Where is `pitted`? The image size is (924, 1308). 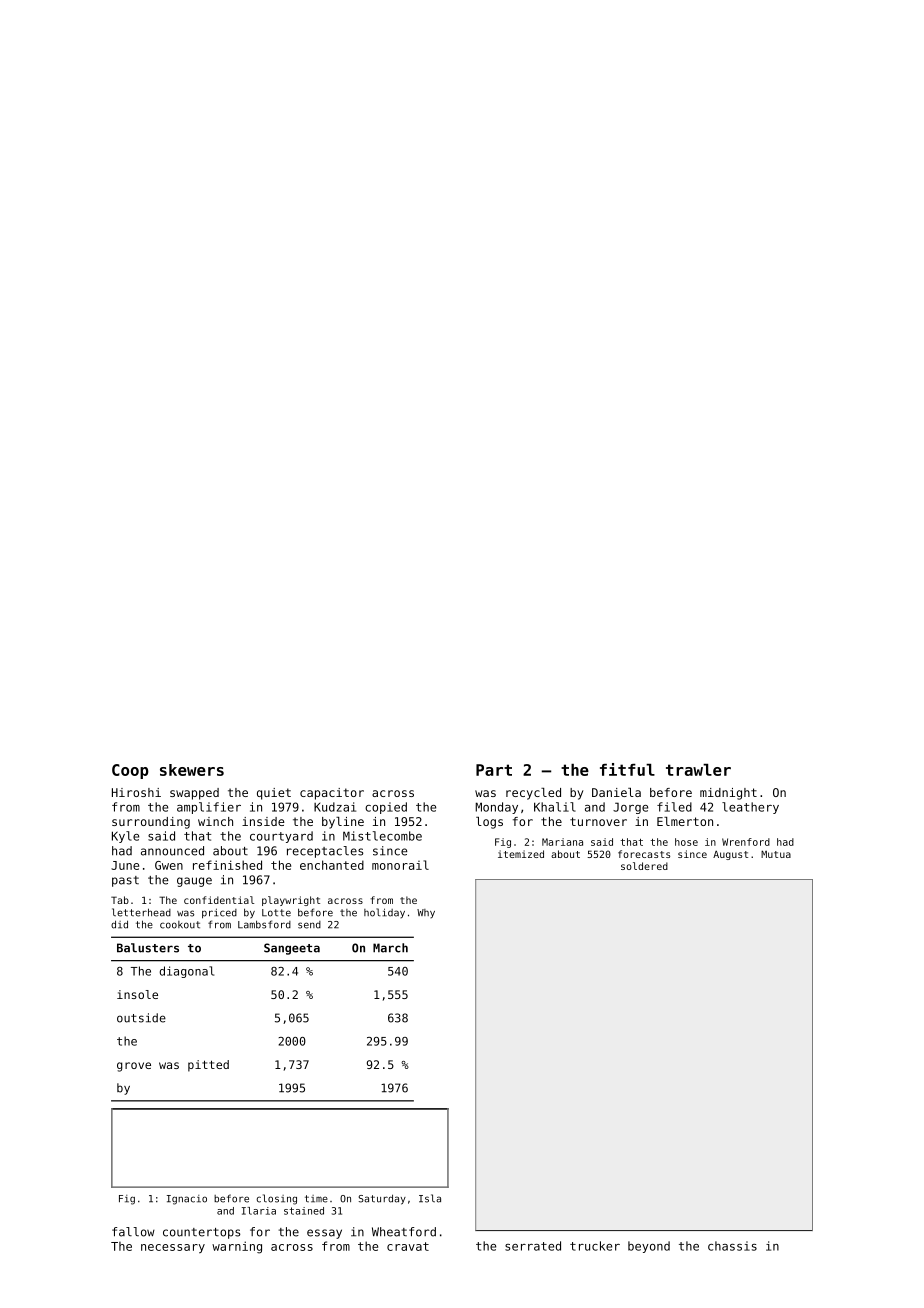 pitted is located at coordinates (208, 1066).
